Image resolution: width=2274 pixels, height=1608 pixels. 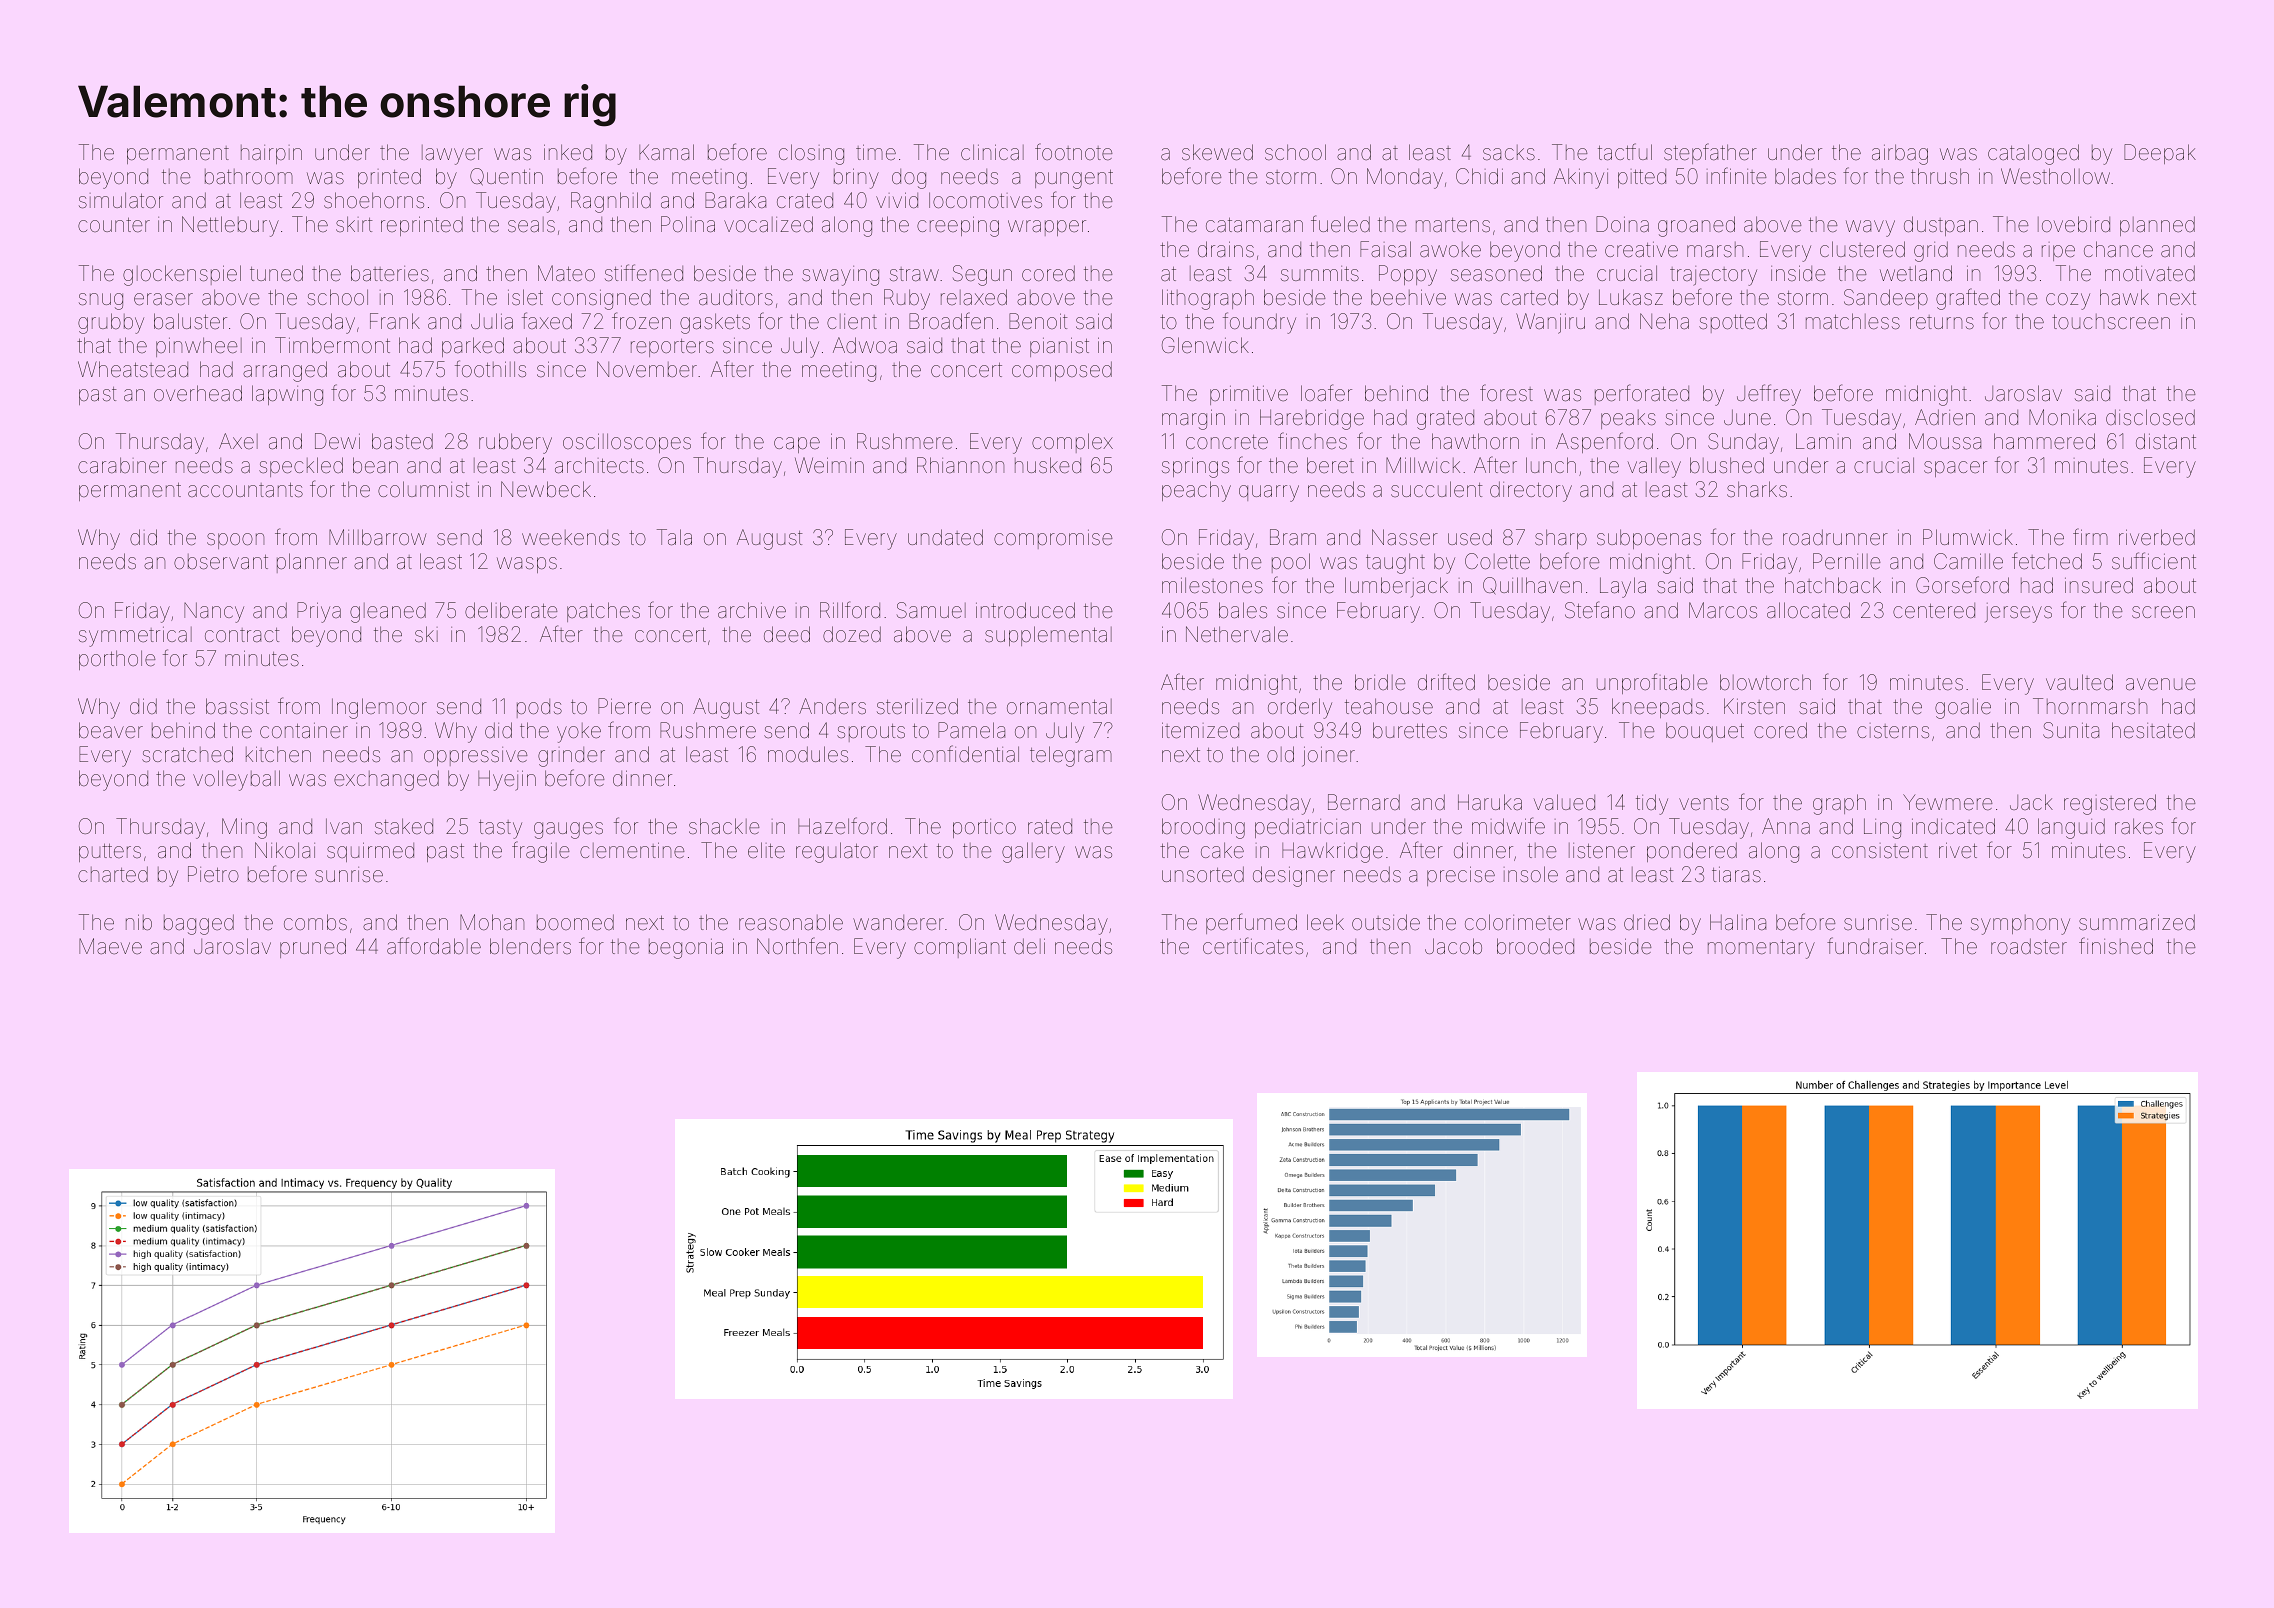 What do you see at coordinates (945, 537) in the image?
I see `undated` at bounding box center [945, 537].
